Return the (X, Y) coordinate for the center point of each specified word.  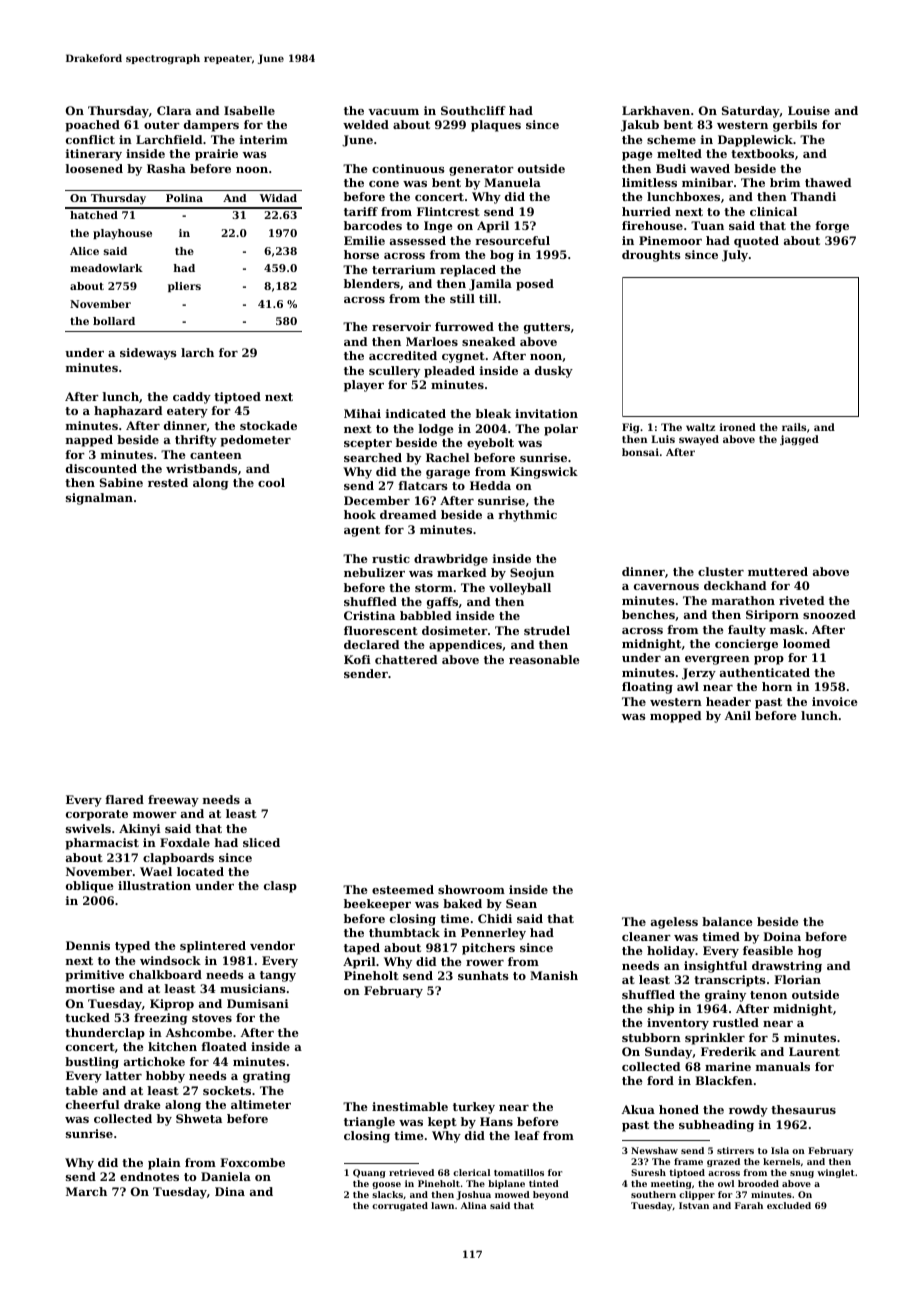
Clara (174, 110)
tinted (544, 1183)
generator (481, 170)
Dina (230, 1191)
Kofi (357, 659)
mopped (675, 717)
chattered (406, 659)
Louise (809, 110)
